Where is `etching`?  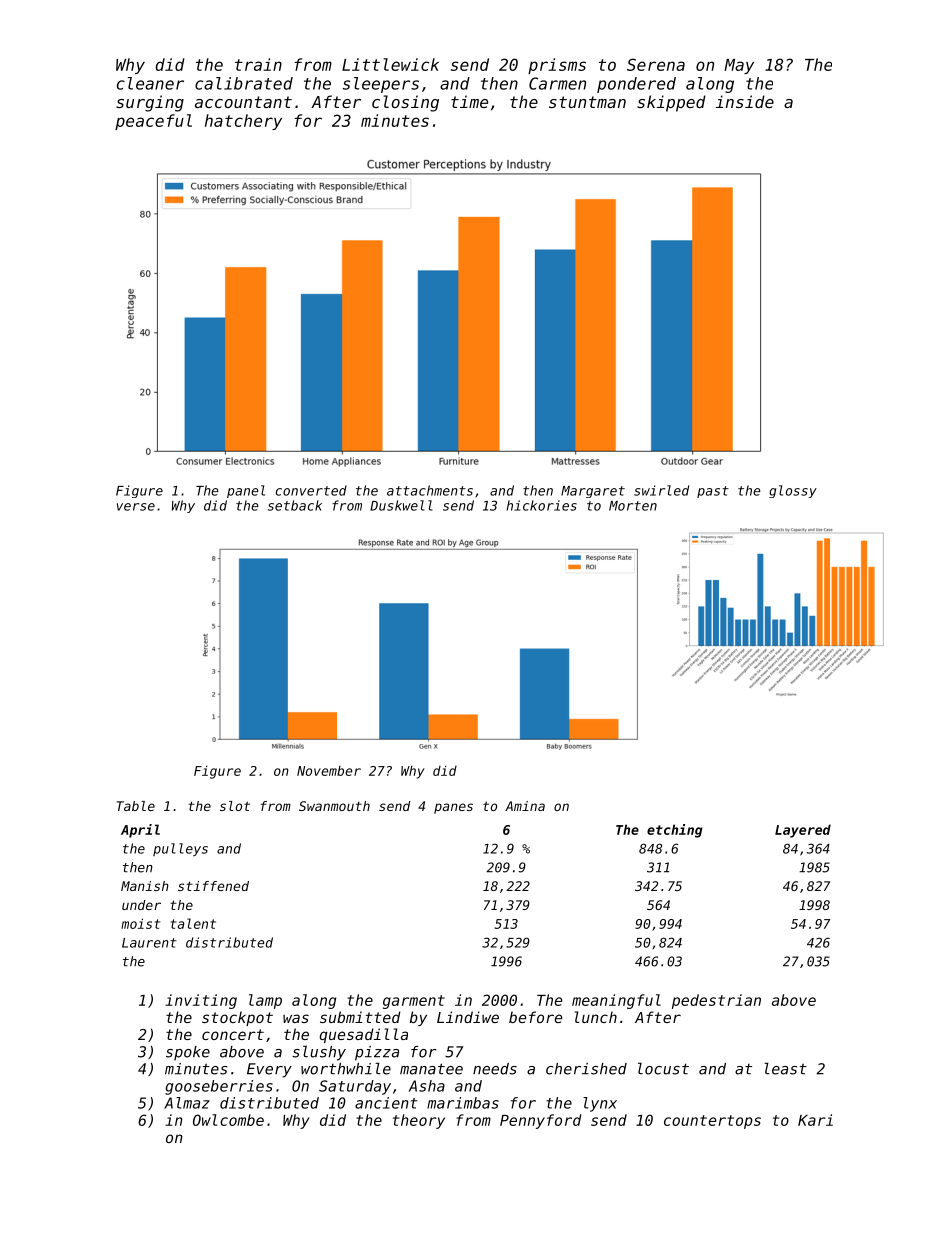 etching is located at coordinates (674, 831).
